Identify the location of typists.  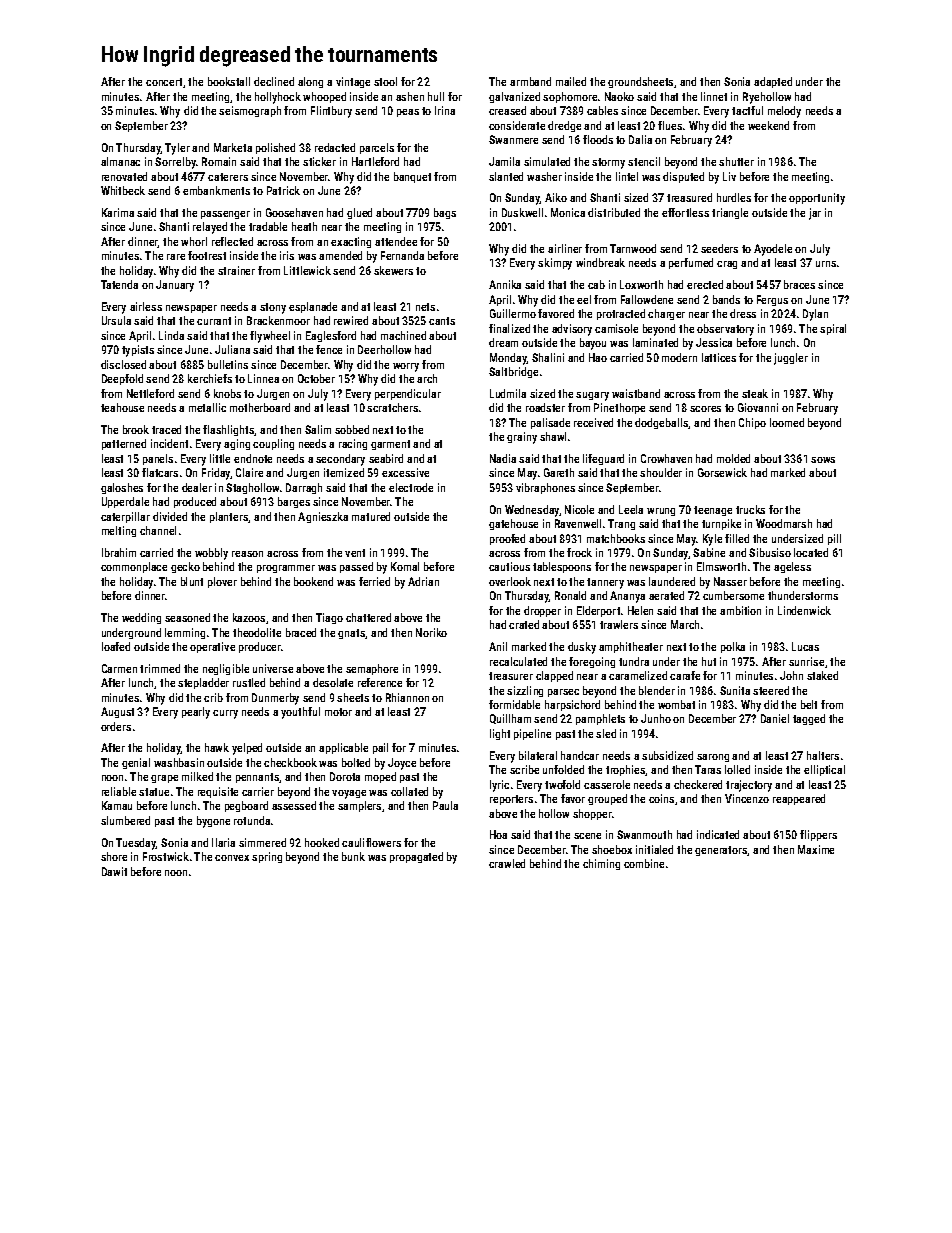
(138, 351).
